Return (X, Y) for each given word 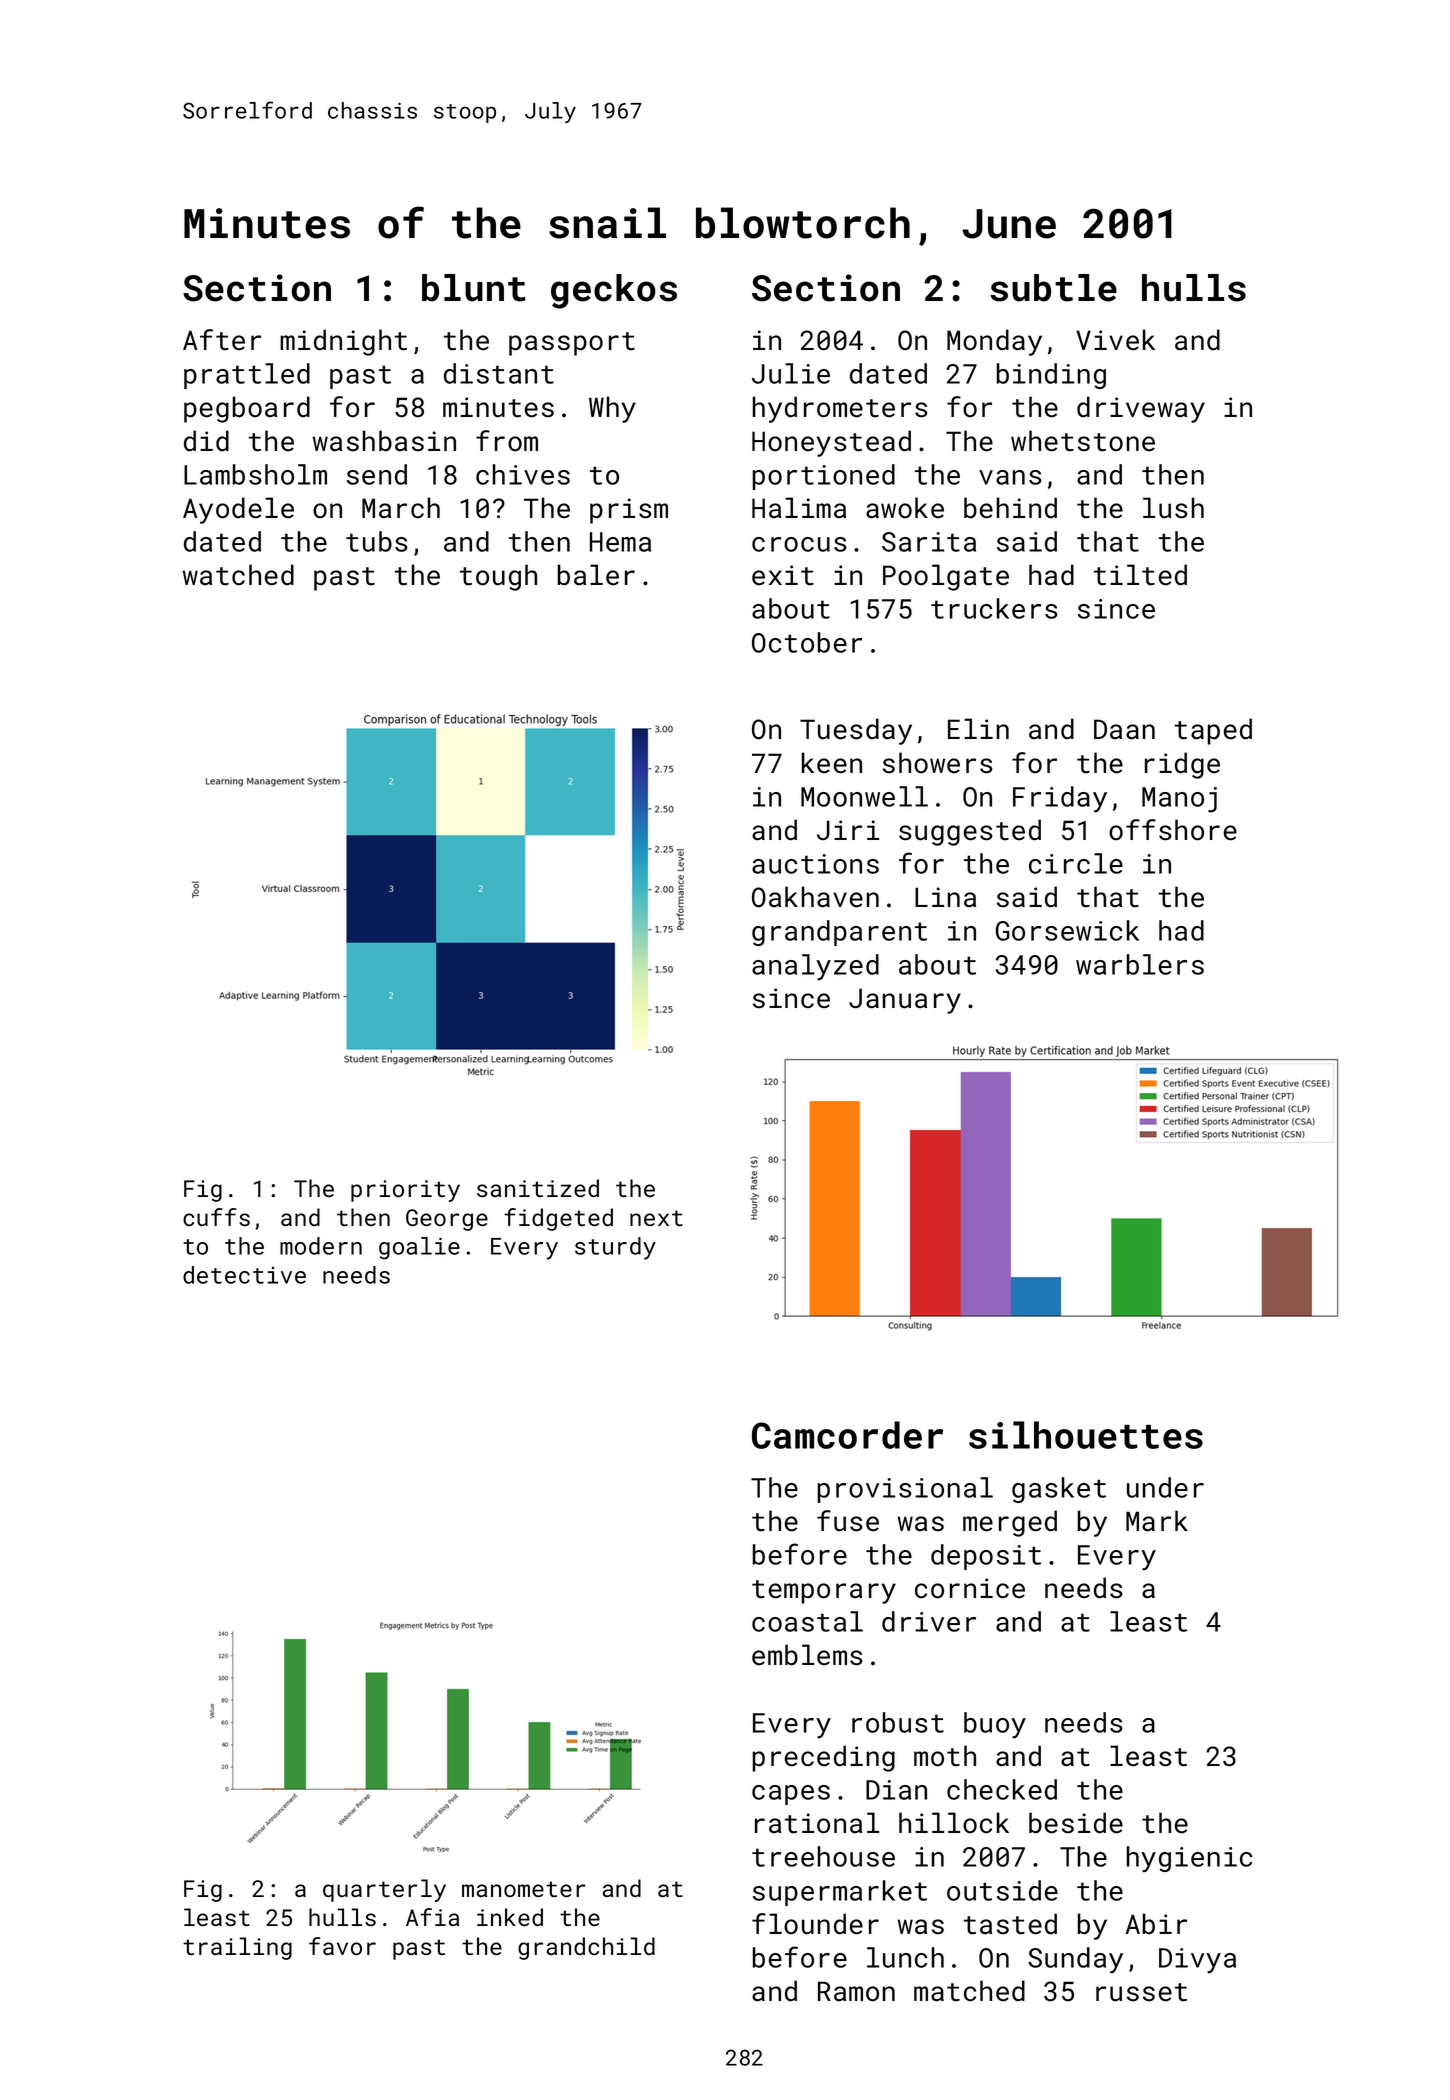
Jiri (848, 830)
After (222, 340)
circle (1076, 863)
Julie (791, 373)
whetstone (1083, 441)
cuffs (216, 1217)
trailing (237, 1948)
